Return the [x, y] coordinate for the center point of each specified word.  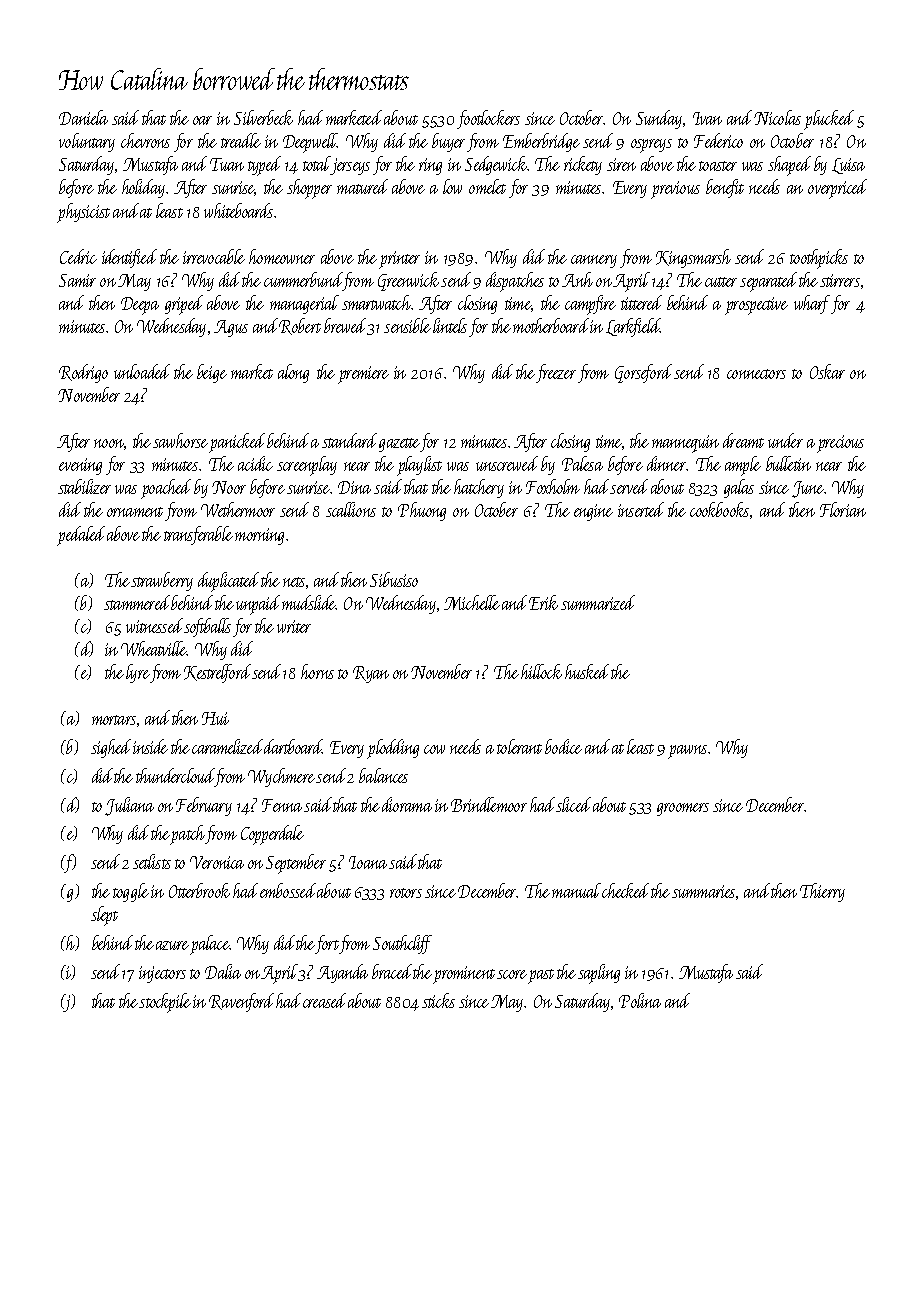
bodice [563, 746]
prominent [464, 975]
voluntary [87, 142]
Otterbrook [199, 890]
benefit [725, 188]
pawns [687, 752]
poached [166, 489]
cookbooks [719, 509]
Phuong [422, 511]
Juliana [129, 806]
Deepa [140, 306]
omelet [487, 186]
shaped [789, 166]
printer [399, 260]
